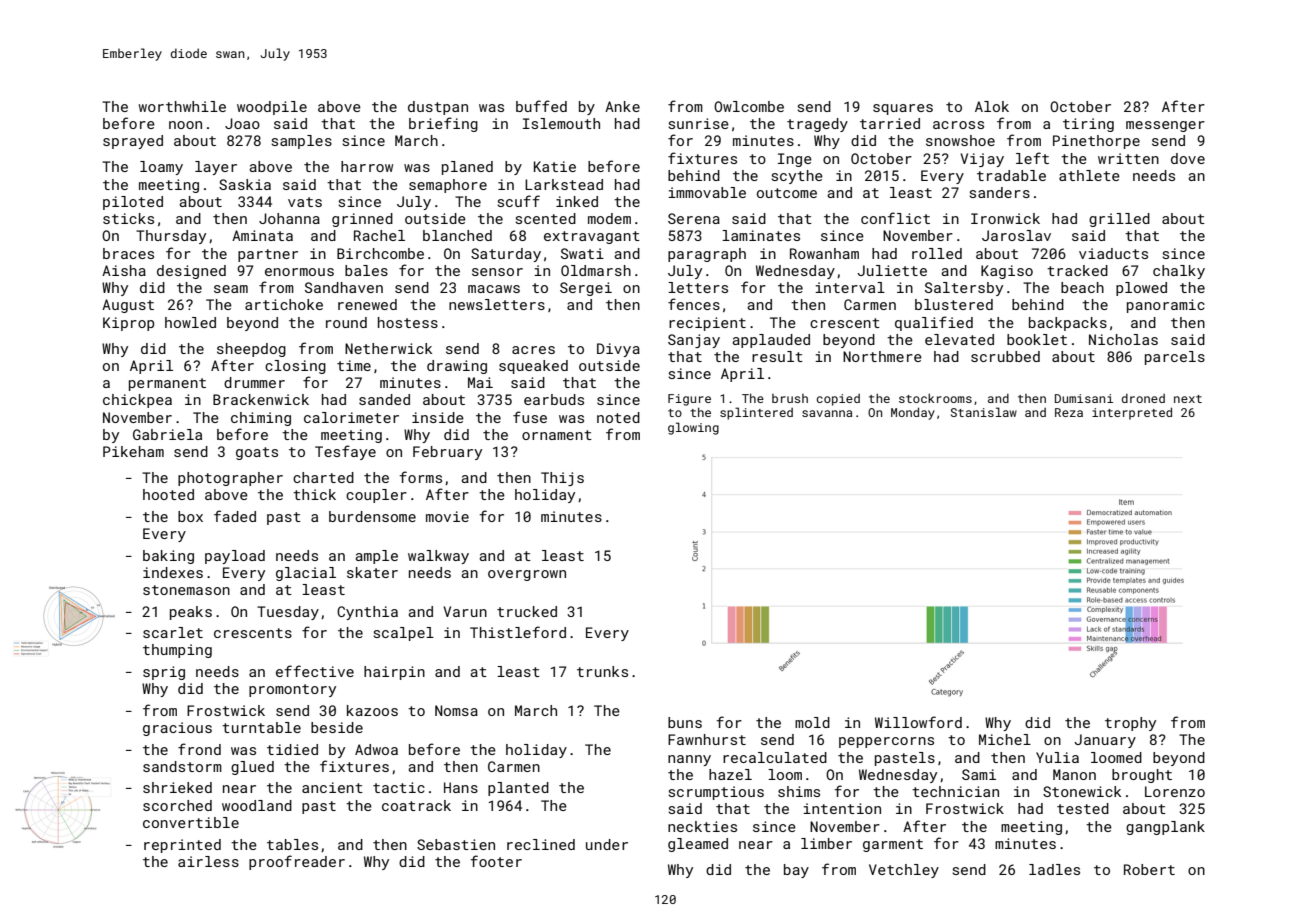 The image size is (1308, 924). What do you see at coordinates (622, 106) in the image?
I see `Anke` at bounding box center [622, 106].
